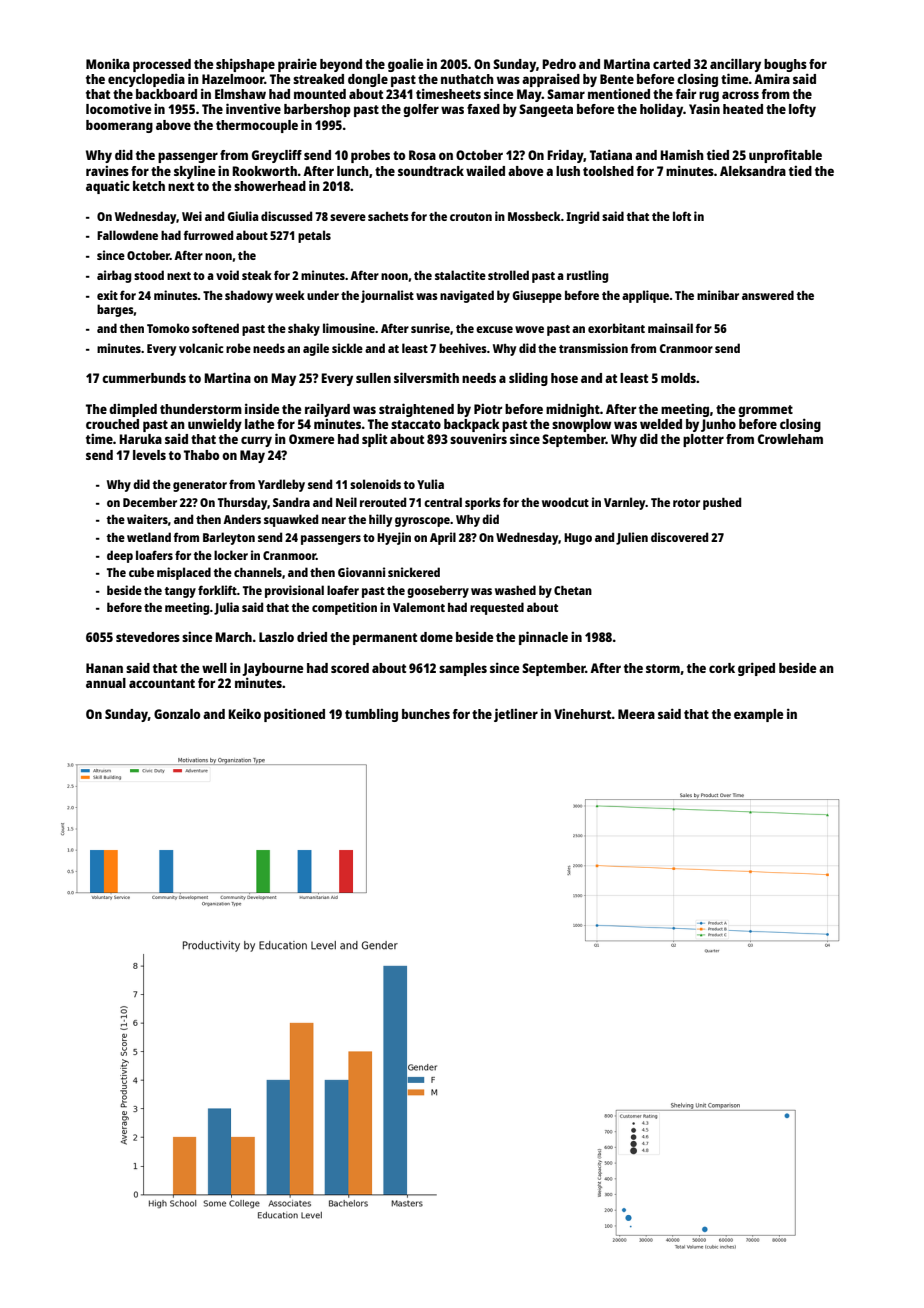 The height and width of the document is (1308, 924). Describe the element at coordinates (334, 520) in the document. I see `near` at that location.
